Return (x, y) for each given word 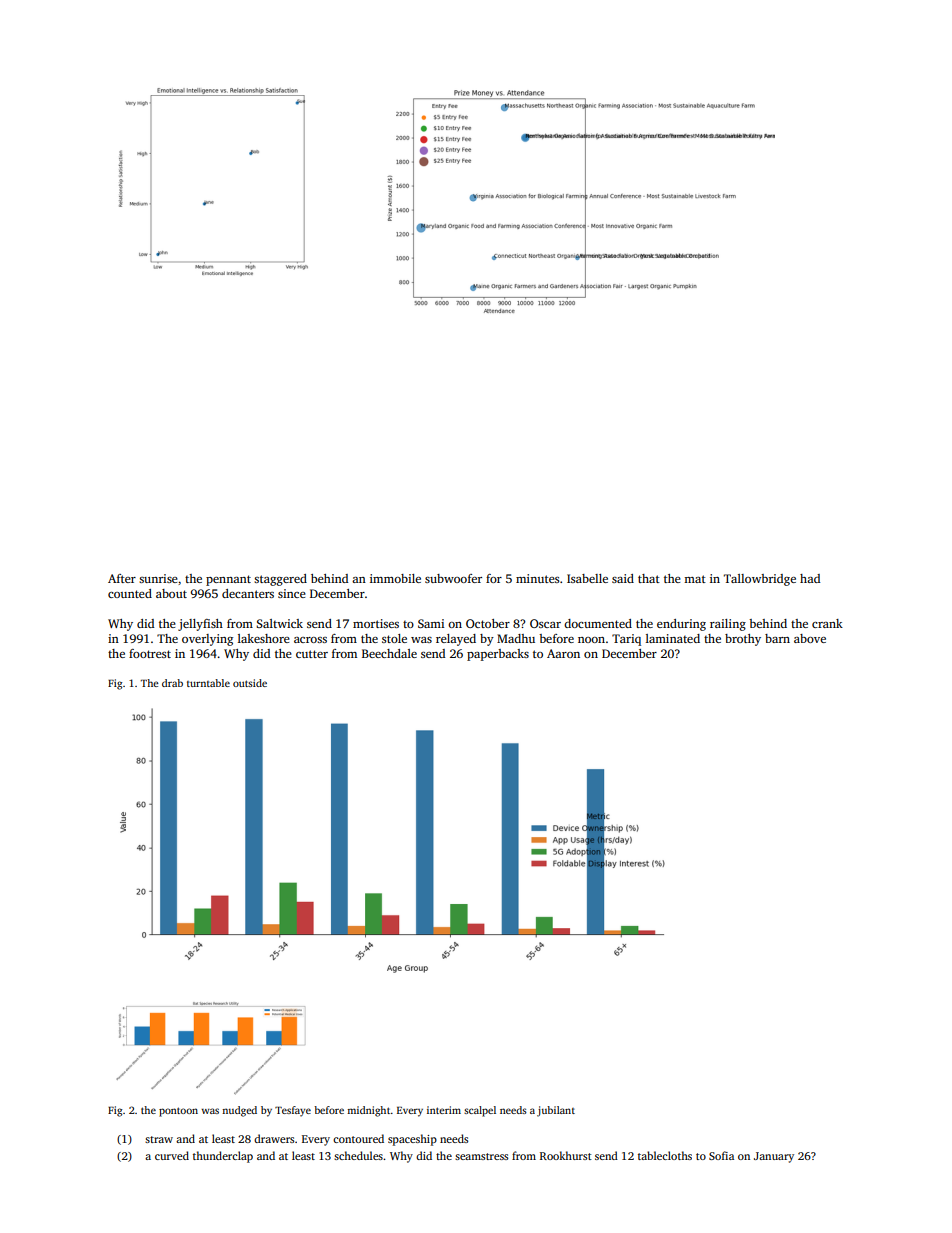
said (623, 578)
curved (172, 1155)
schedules (358, 1155)
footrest (150, 653)
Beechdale (389, 653)
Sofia (721, 1155)
